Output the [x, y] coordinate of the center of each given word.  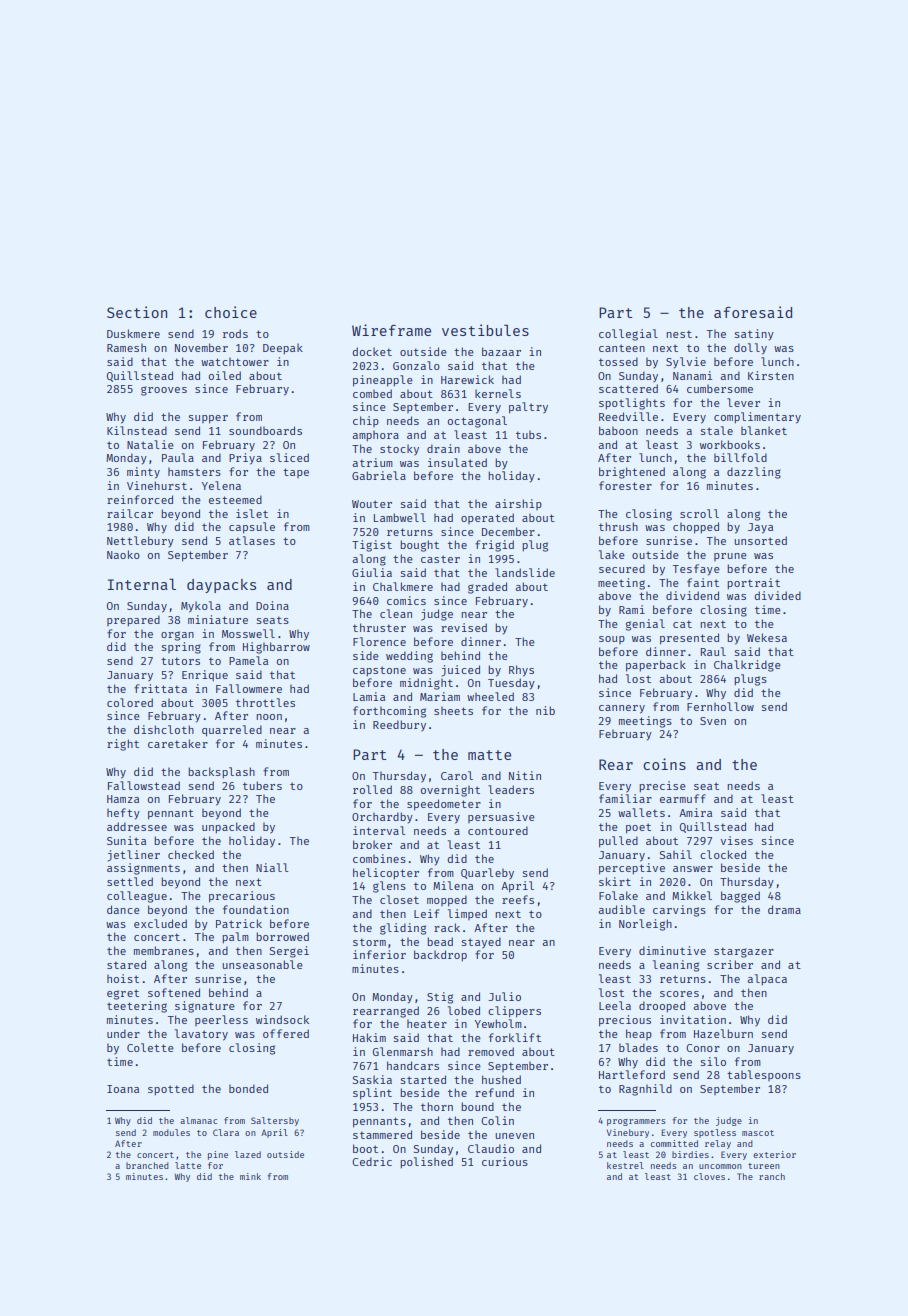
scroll [699, 513]
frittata [160, 688]
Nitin [525, 775]
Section [137, 312]
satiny [754, 335]
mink [250, 1176]
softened [174, 992]
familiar [625, 798]
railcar [130, 513]
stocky [399, 450]
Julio [504, 996]
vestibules [485, 330]
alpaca [767, 980]
